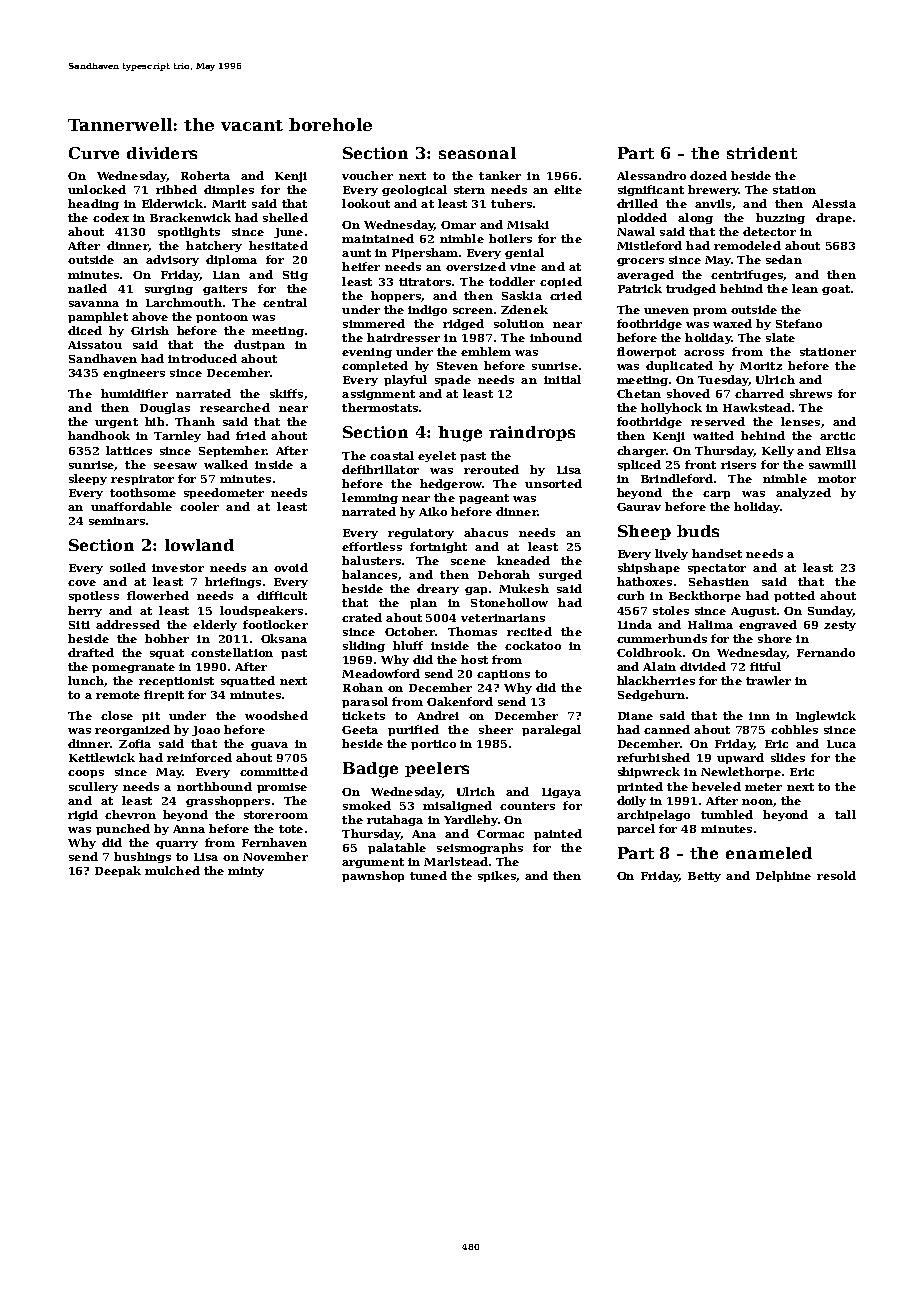 This image has width=924, height=1308. Describe the element at coordinates (222, 318) in the image. I see `pontoon` at that location.
